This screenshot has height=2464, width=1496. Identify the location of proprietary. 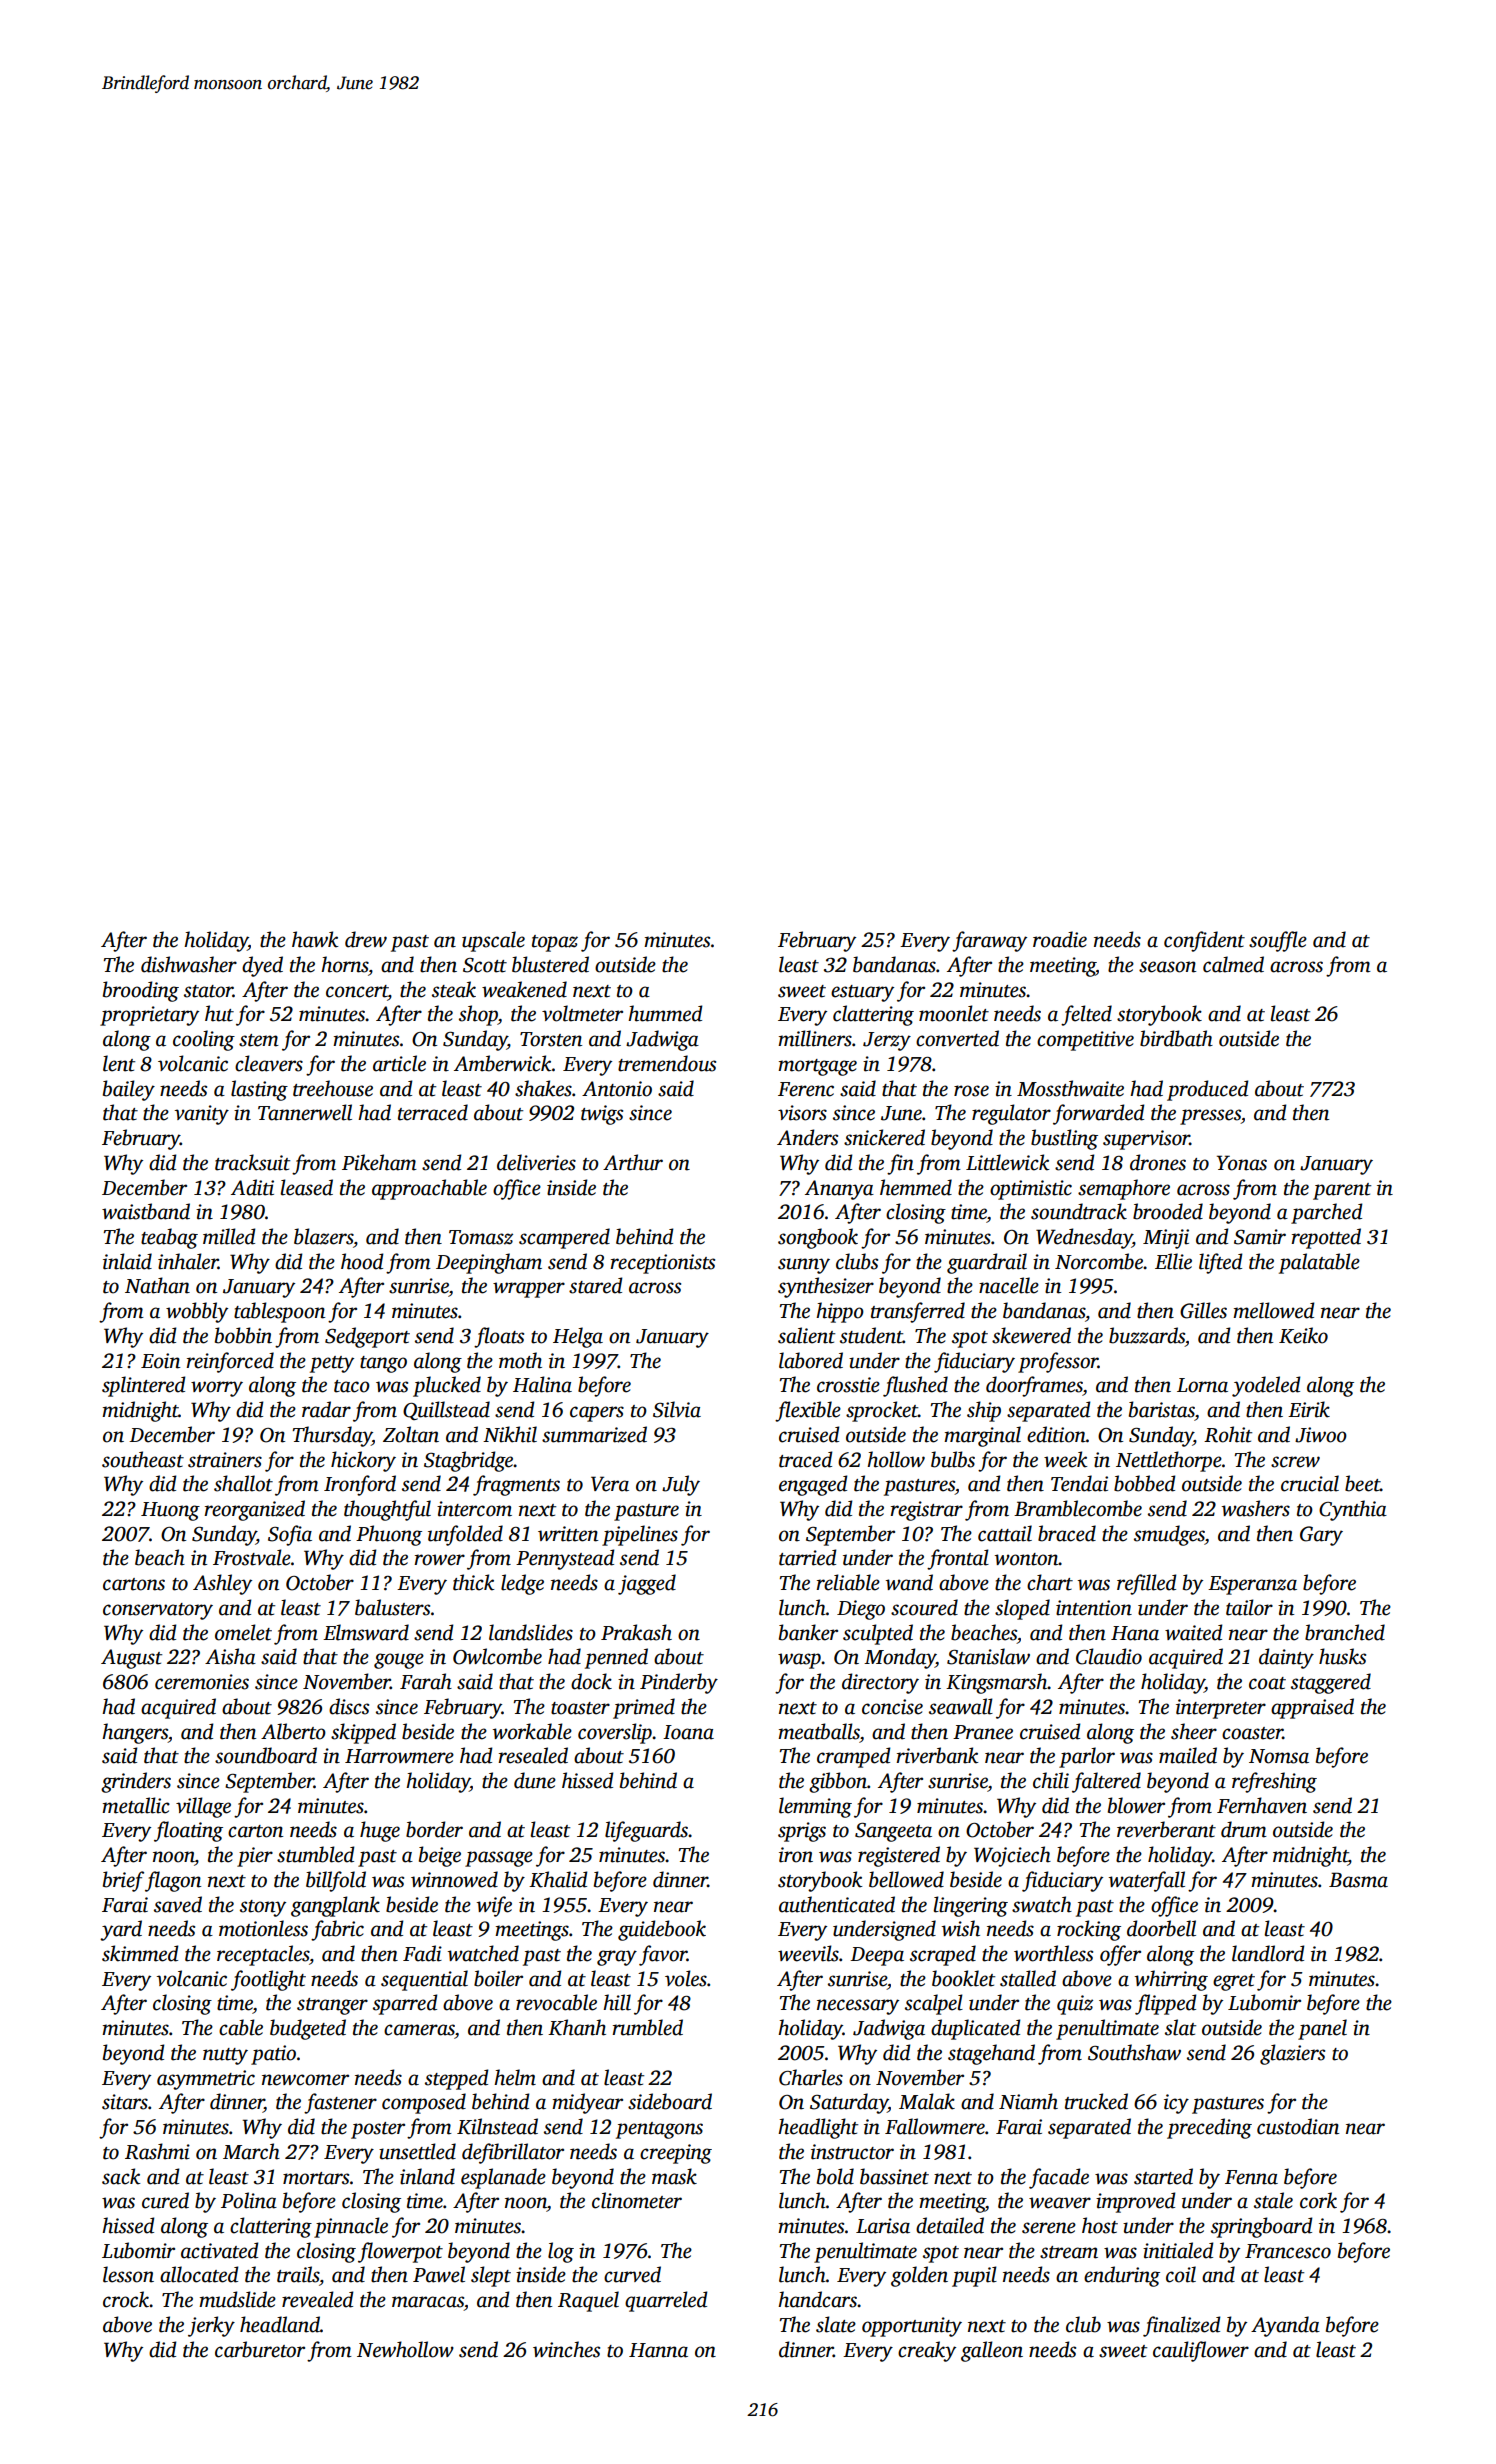
(149, 1016).
